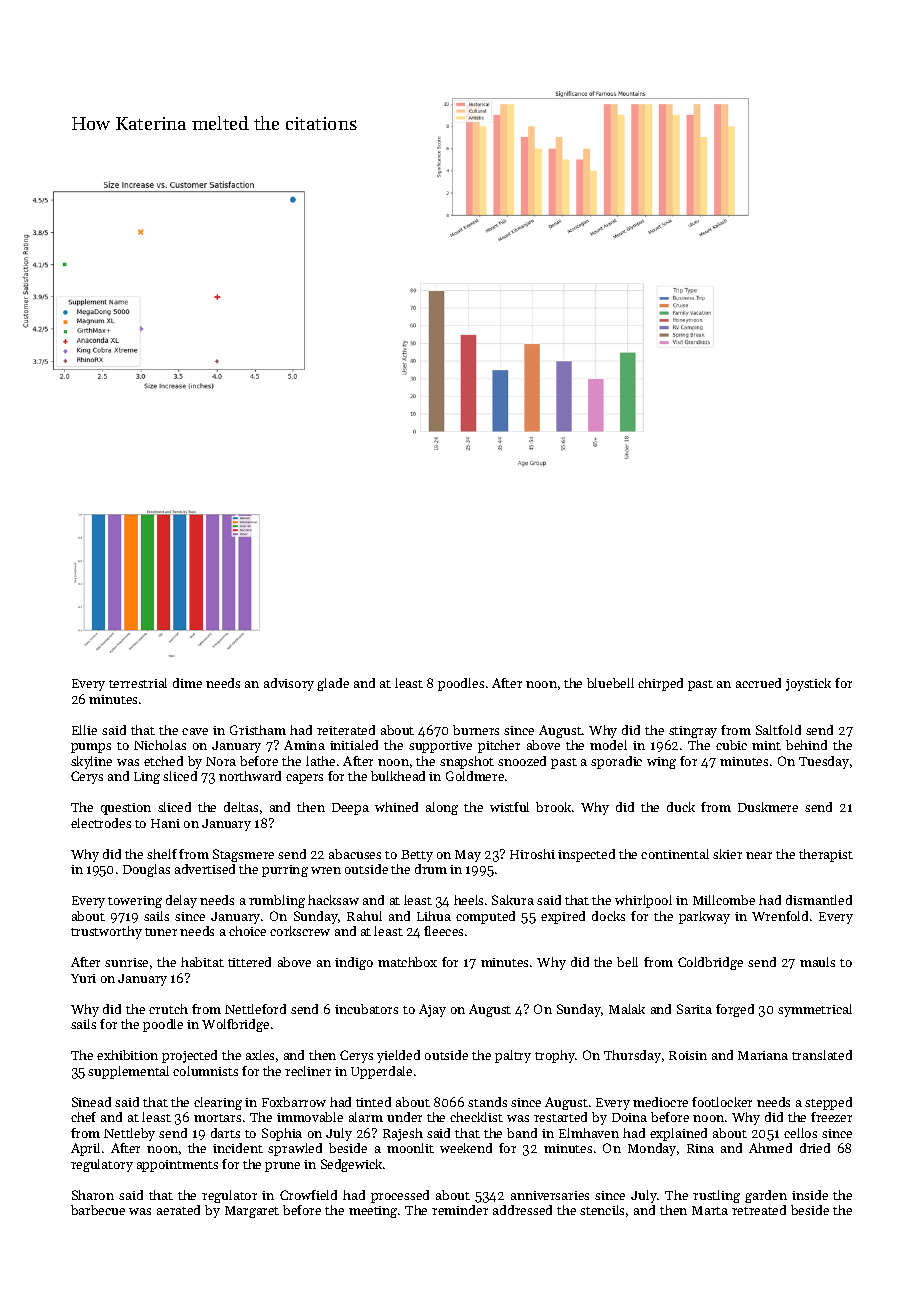 This page has width=924, height=1308. Describe the element at coordinates (432, 1010) in the page. I see `Ajay` at that location.
